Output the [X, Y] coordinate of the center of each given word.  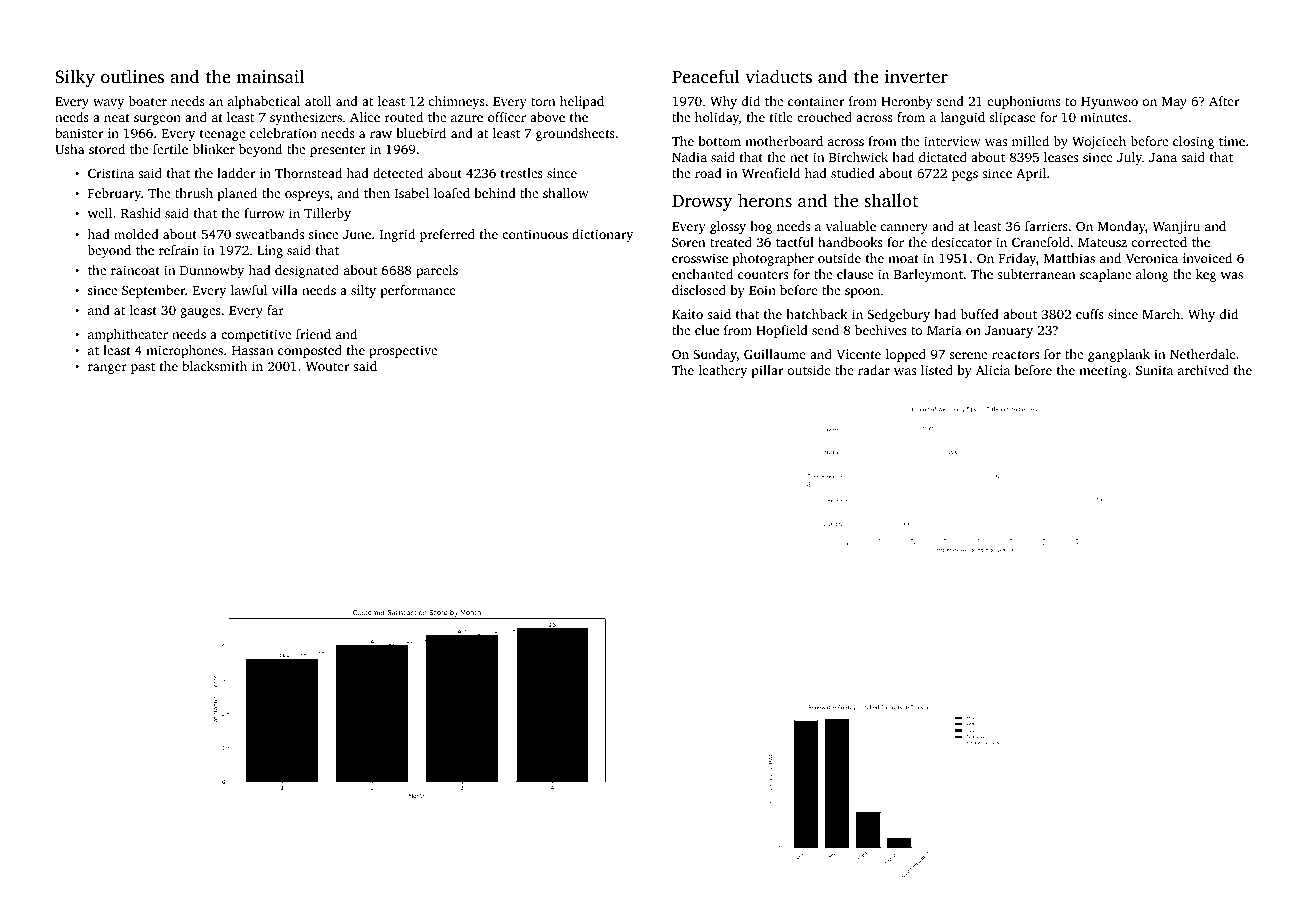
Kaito [687, 314]
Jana [1163, 157]
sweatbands [270, 234]
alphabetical [264, 102]
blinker [214, 149]
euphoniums [1024, 102]
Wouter [327, 366]
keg [1206, 275]
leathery [723, 371]
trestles [522, 173]
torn [543, 102]
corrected [1159, 242]
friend [313, 334]
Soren [688, 242]
